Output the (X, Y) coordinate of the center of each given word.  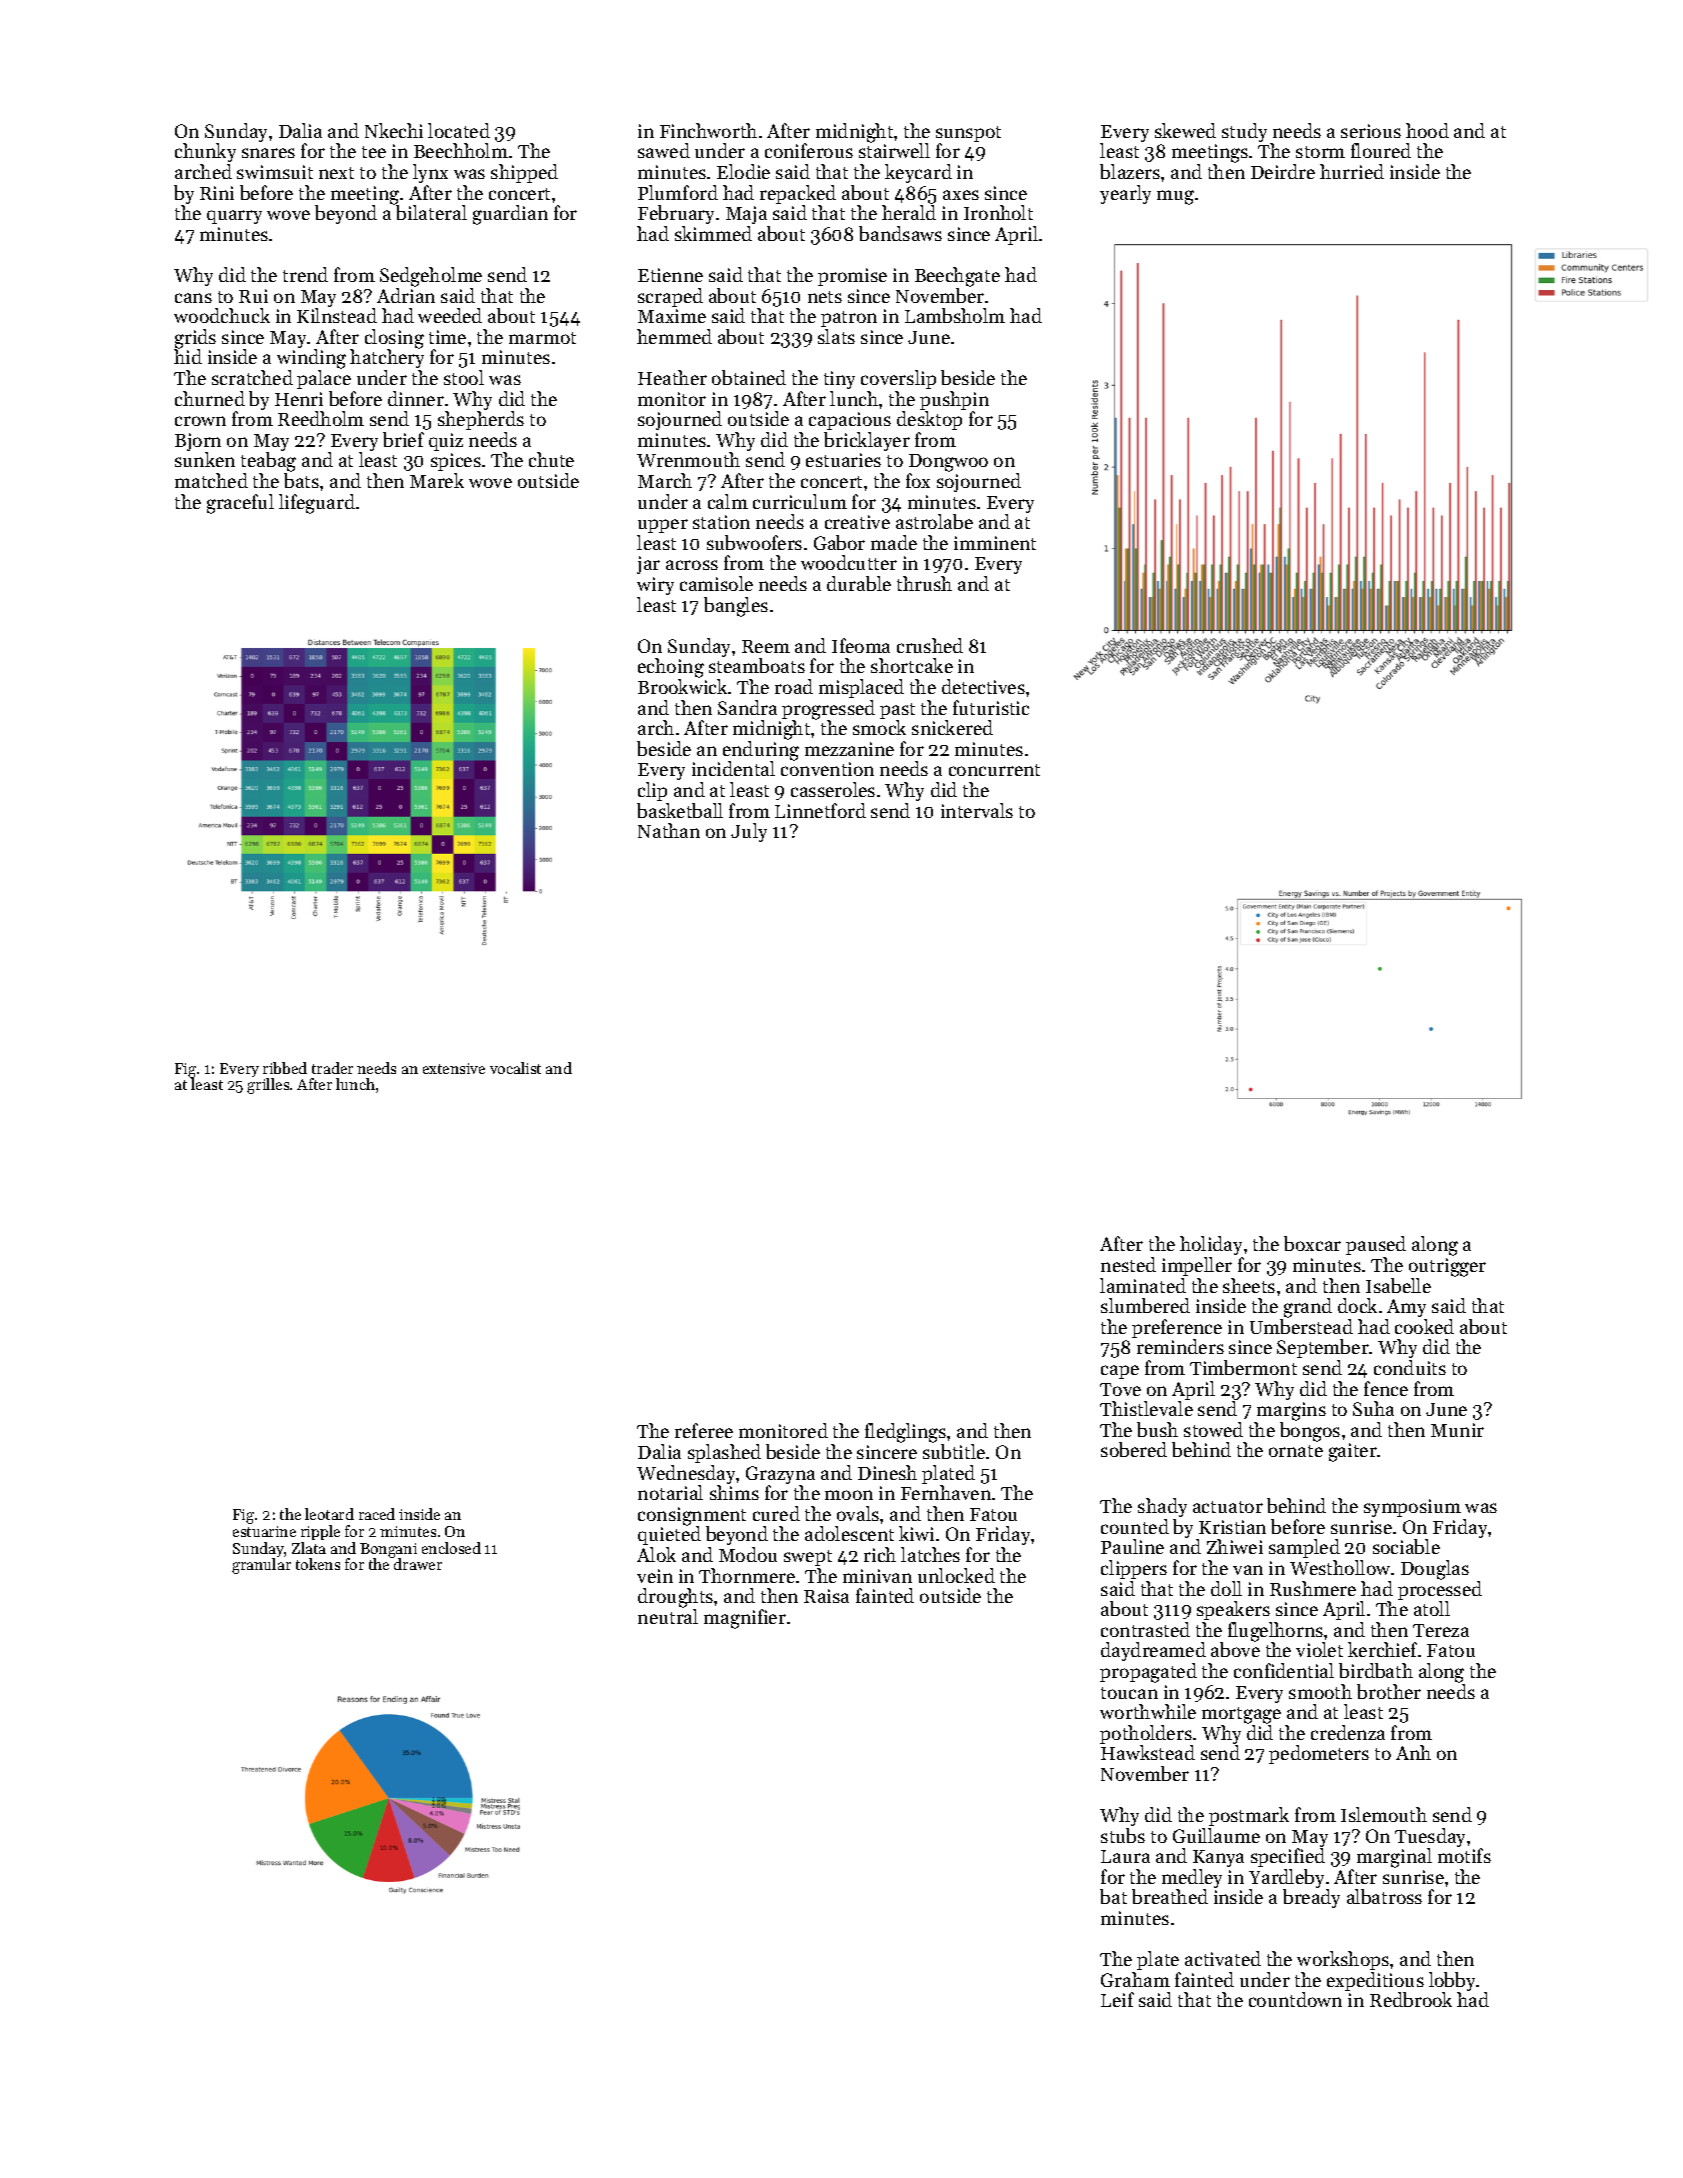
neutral (668, 1616)
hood (1427, 130)
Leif (1117, 1999)
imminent (995, 543)
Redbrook (1411, 1999)
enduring (761, 751)
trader (332, 1068)
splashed (724, 1453)
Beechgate (957, 277)
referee (704, 1430)
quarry (234, 217)
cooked (1424, 1326)
